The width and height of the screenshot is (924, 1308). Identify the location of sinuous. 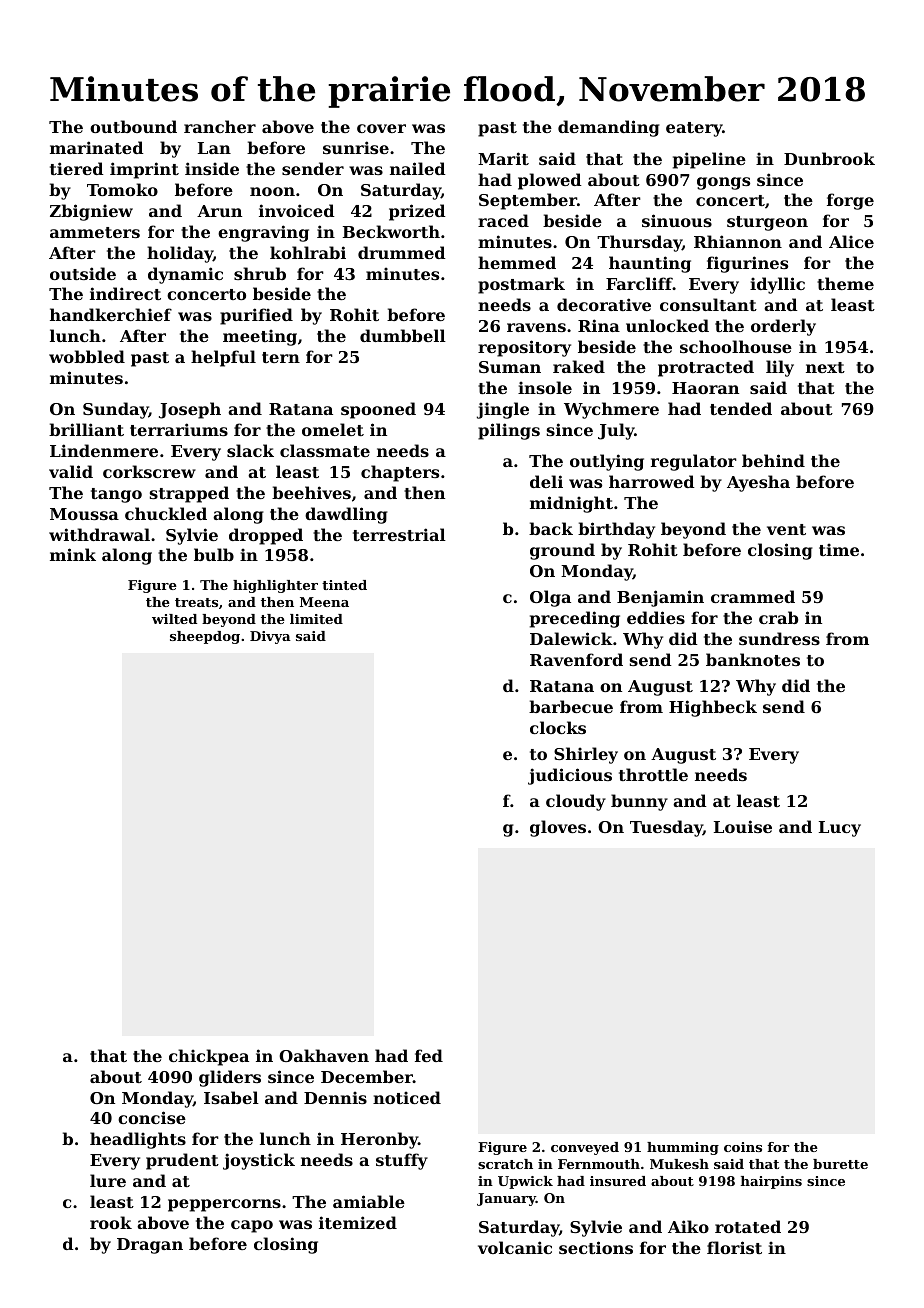
(677, 220).
